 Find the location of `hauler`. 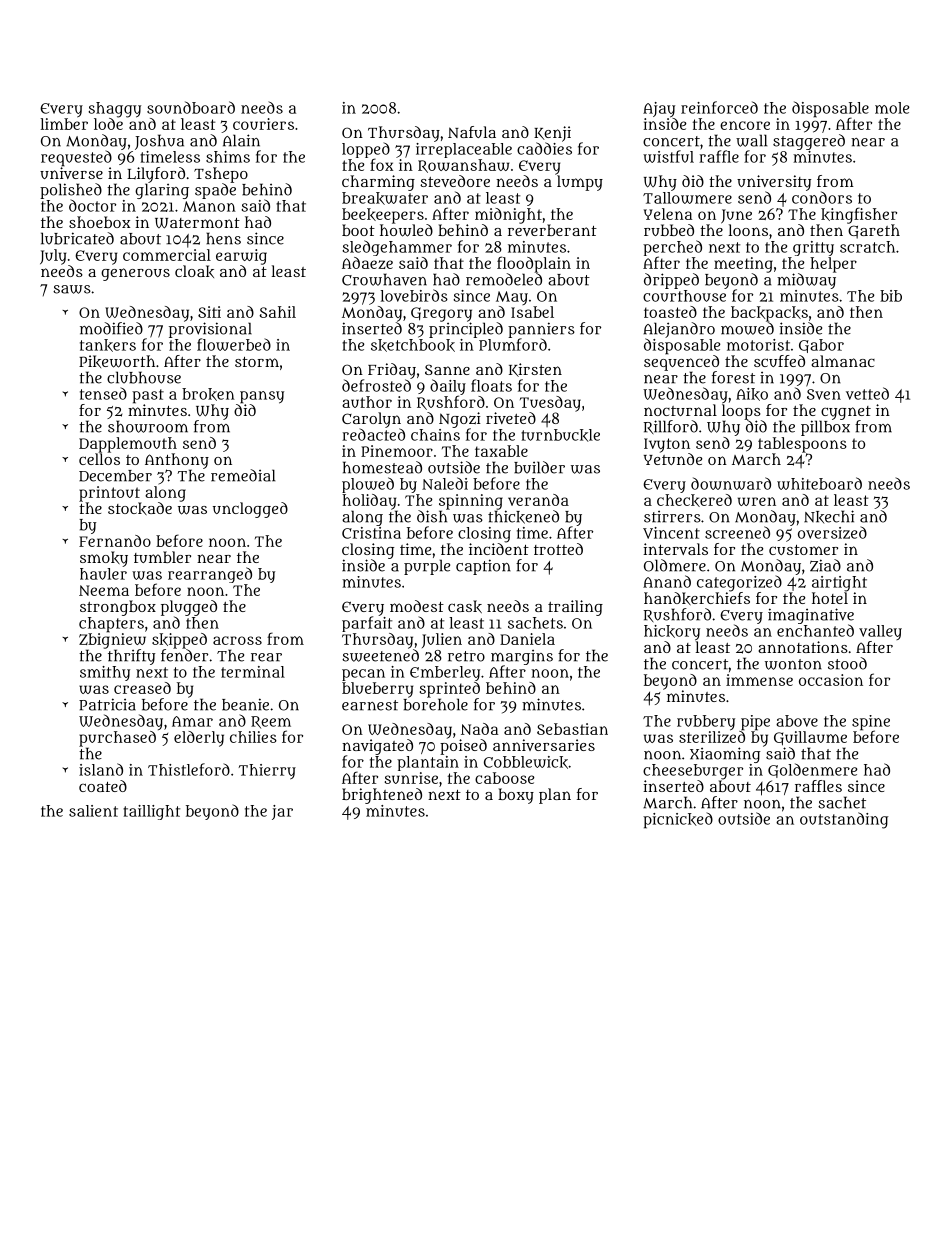

hauler is located at coordinates (103, 574).
